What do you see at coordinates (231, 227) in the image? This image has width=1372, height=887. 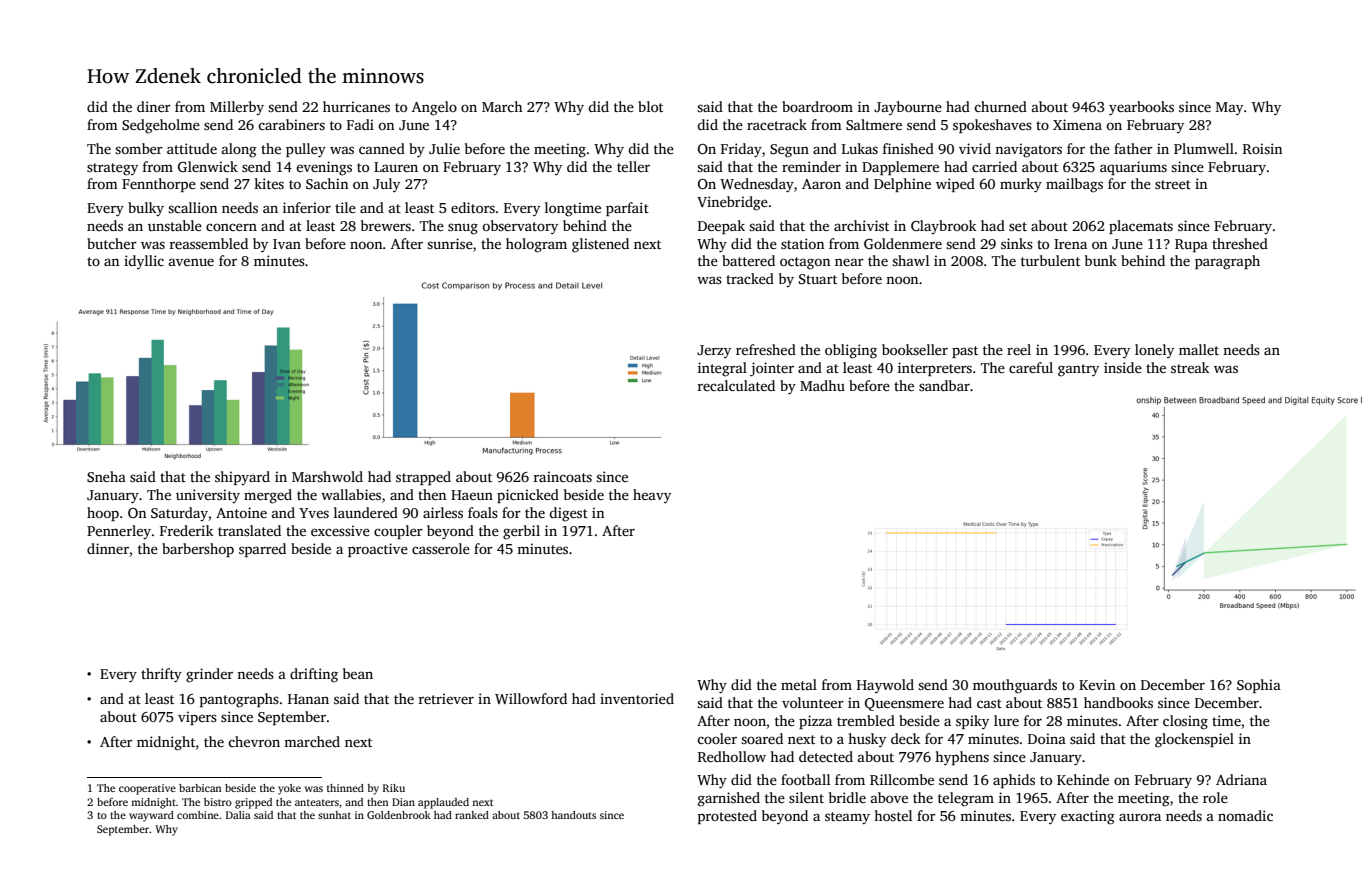 I see `concern` at bounding box center [231, 227].
